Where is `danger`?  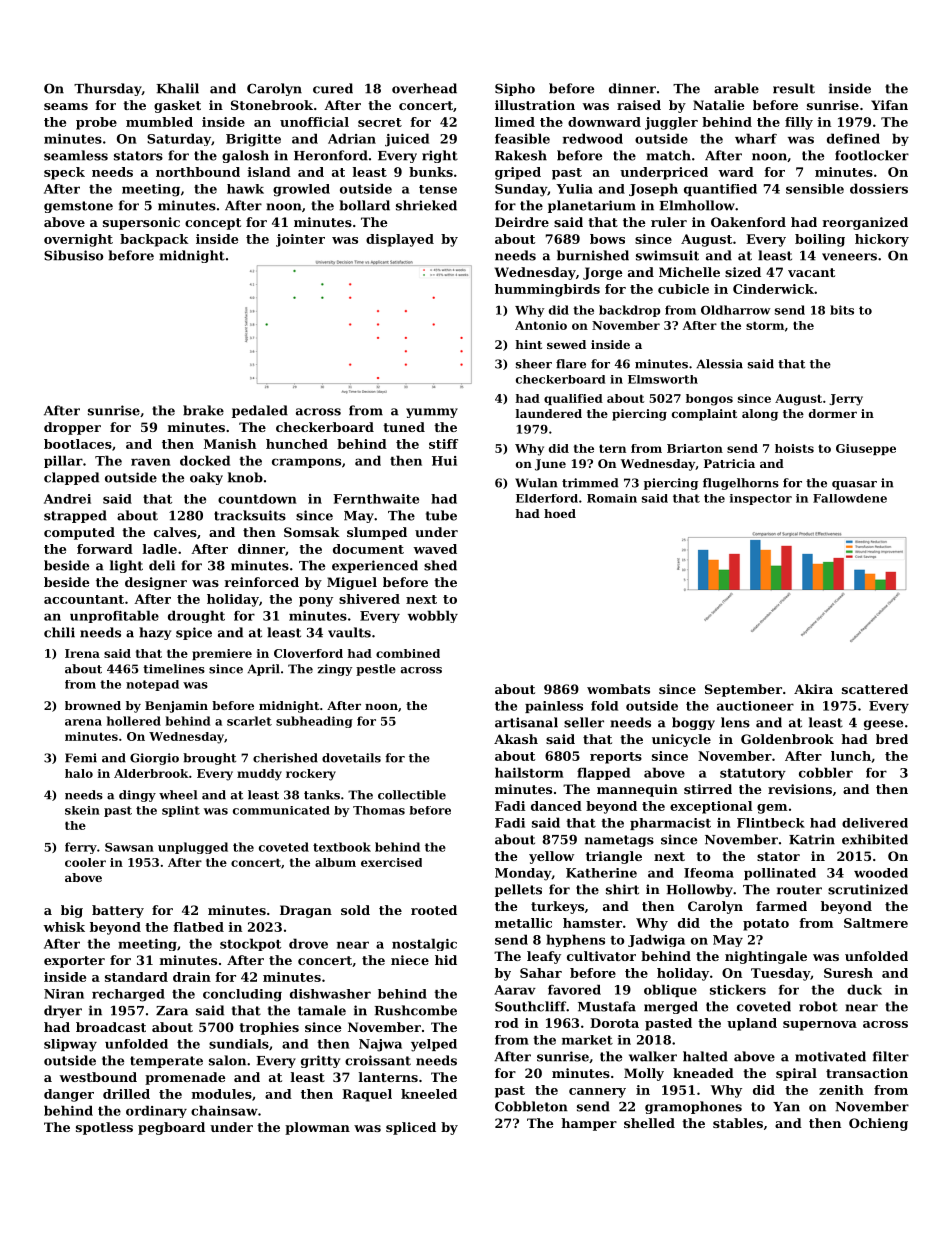
danger is located at coordinates (69, 1095).
